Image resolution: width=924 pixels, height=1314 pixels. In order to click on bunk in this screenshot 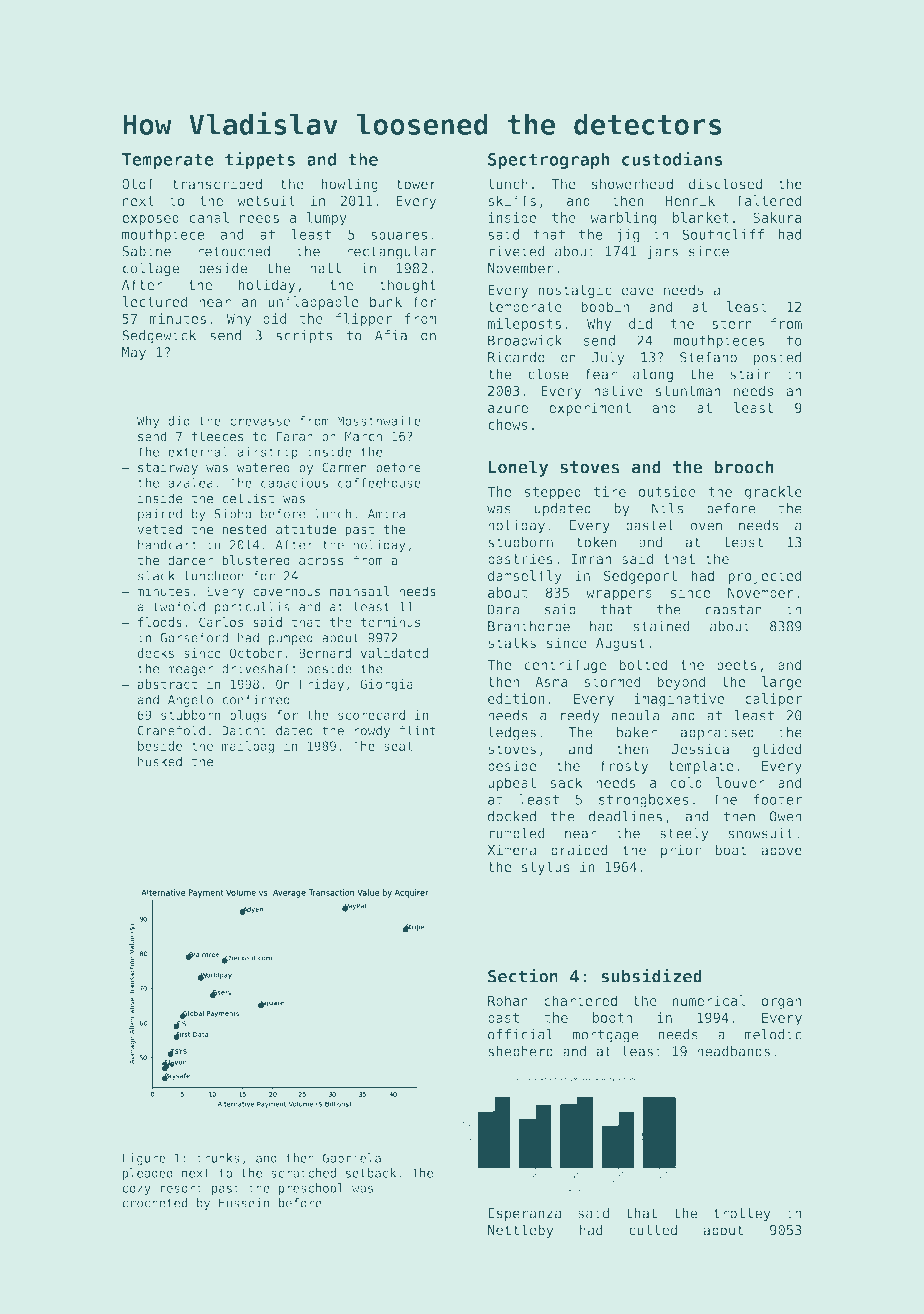, I will do `click(386, 301)`.
